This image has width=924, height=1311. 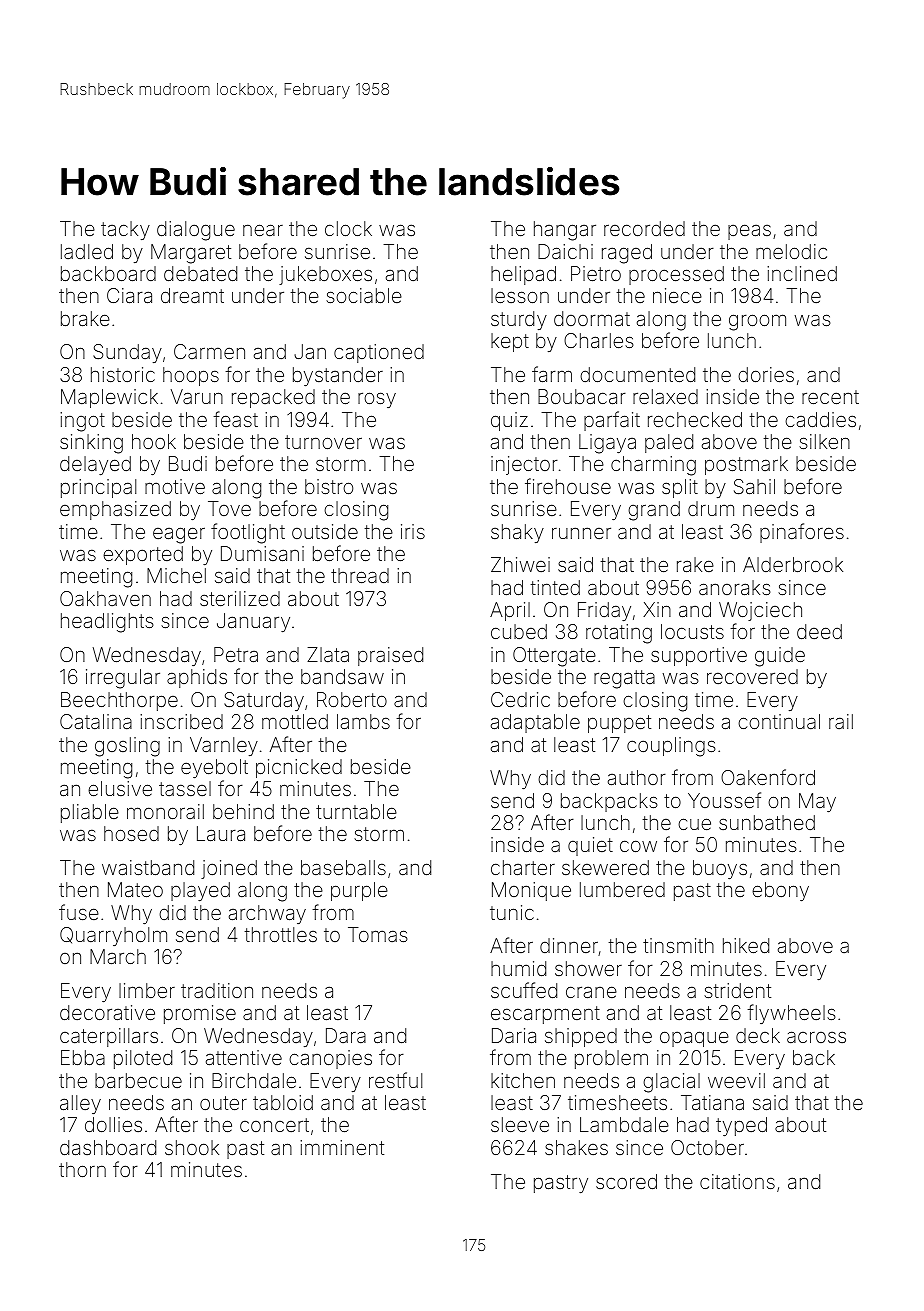 What do you see at coordinates (348, 228) in the image?
I see `clock` at bounding box center [348, 228].
